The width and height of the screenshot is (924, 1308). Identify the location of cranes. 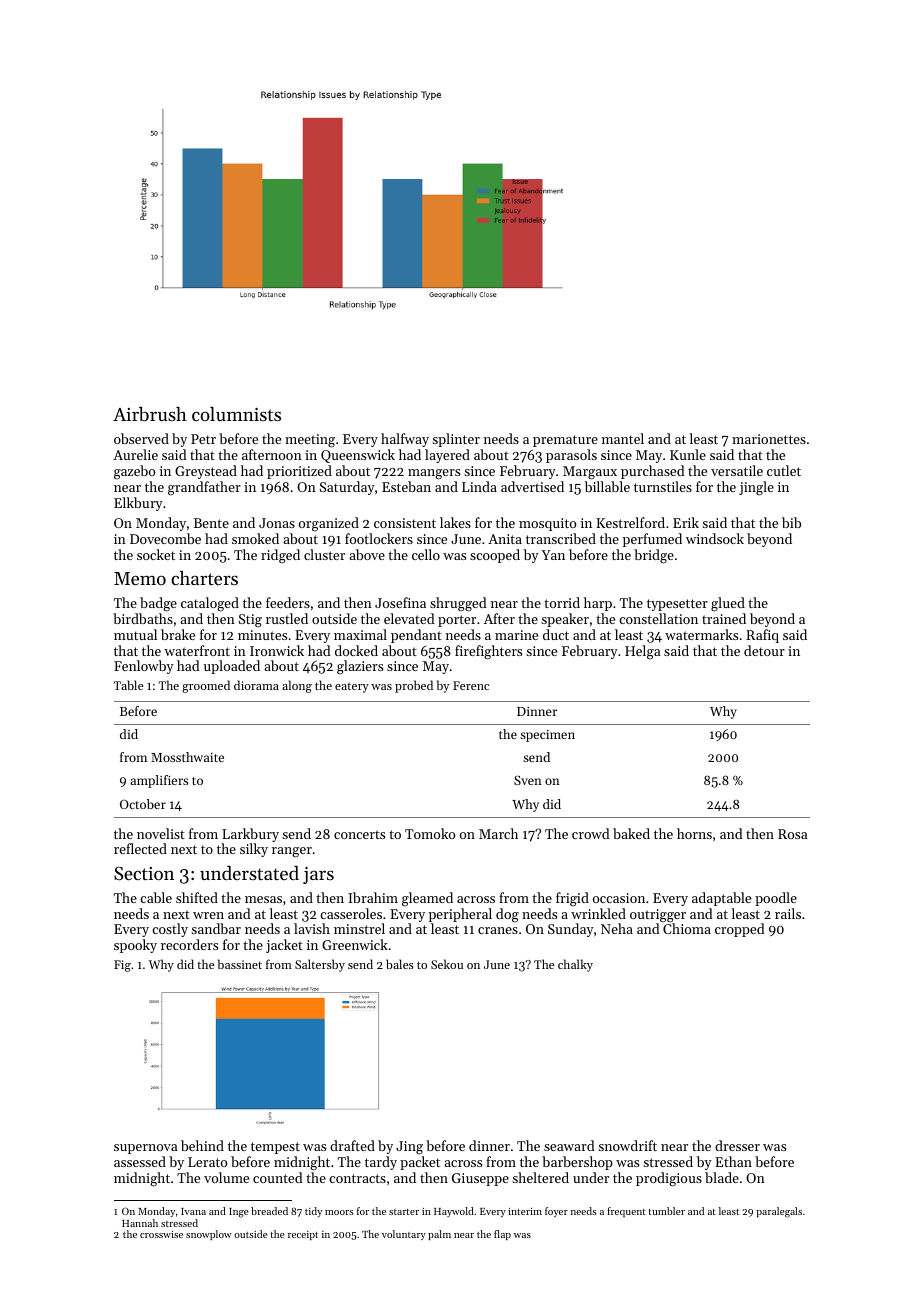
(498, 930).
